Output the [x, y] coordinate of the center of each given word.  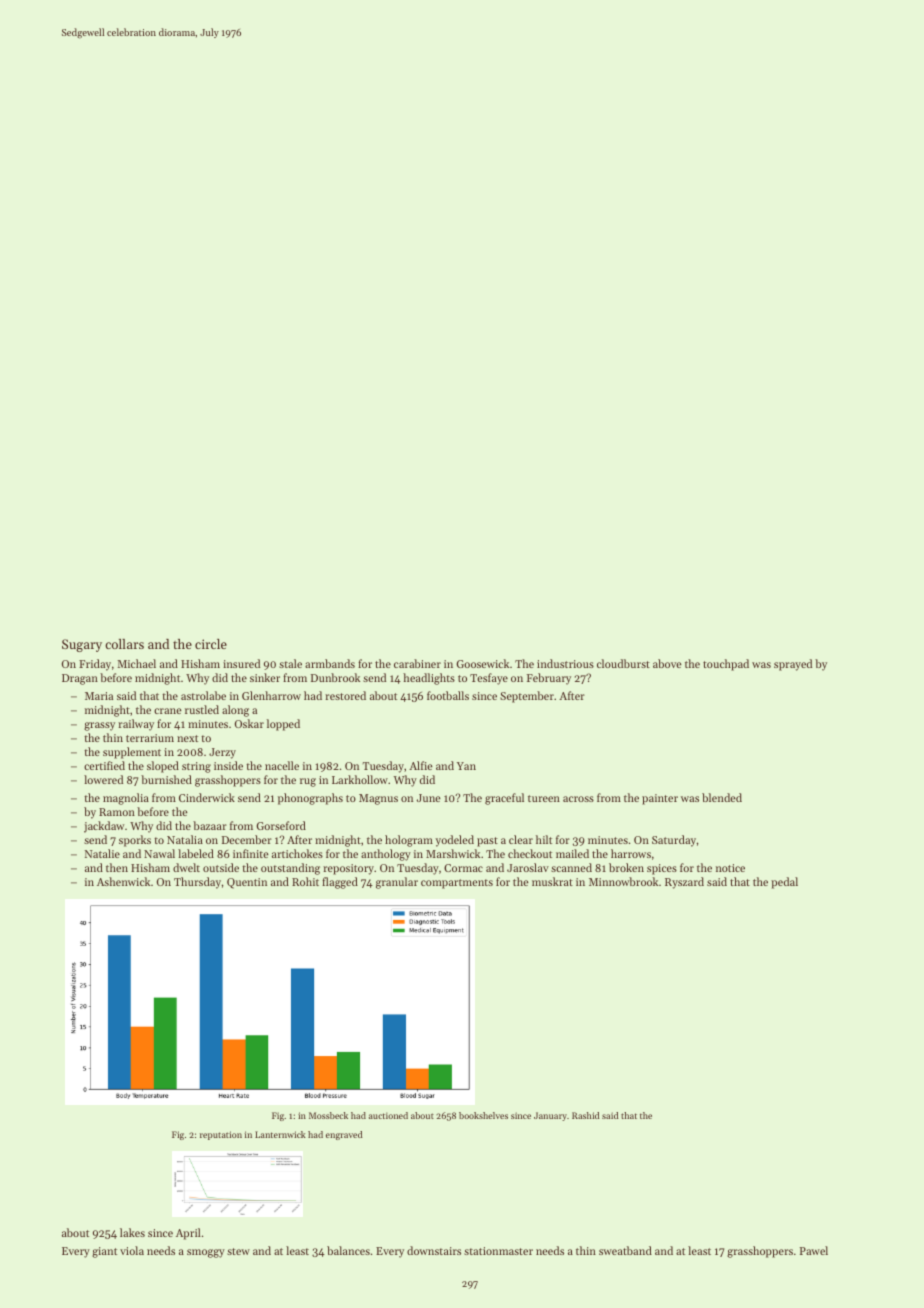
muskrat [552, 881]
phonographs [310, 799]
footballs [448, 695]
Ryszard [684, 883]
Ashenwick [123, 881]
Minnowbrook [623, 881]
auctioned [388, 1115]
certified [104, 765]
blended [722, 797]
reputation [221, 1135]
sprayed [793, 665]
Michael [136, 663]
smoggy [206, 1253]
